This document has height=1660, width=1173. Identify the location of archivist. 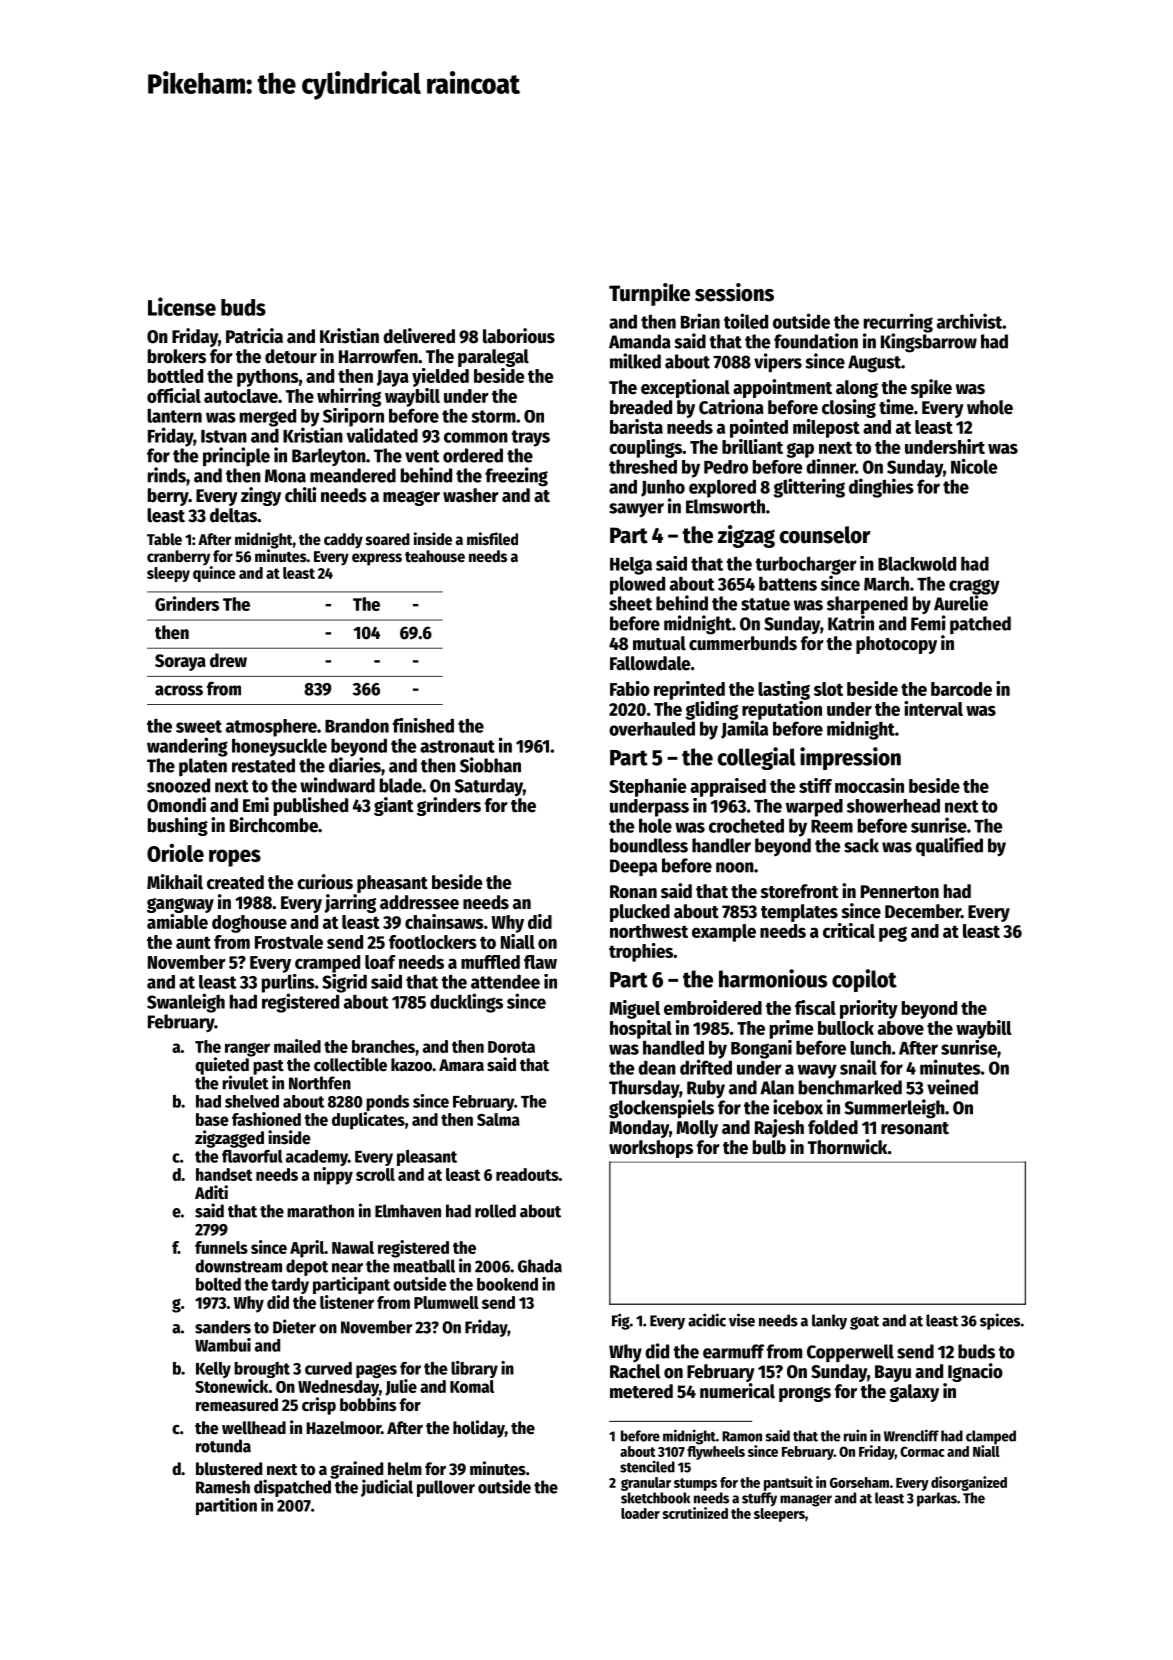
(969, 321).
